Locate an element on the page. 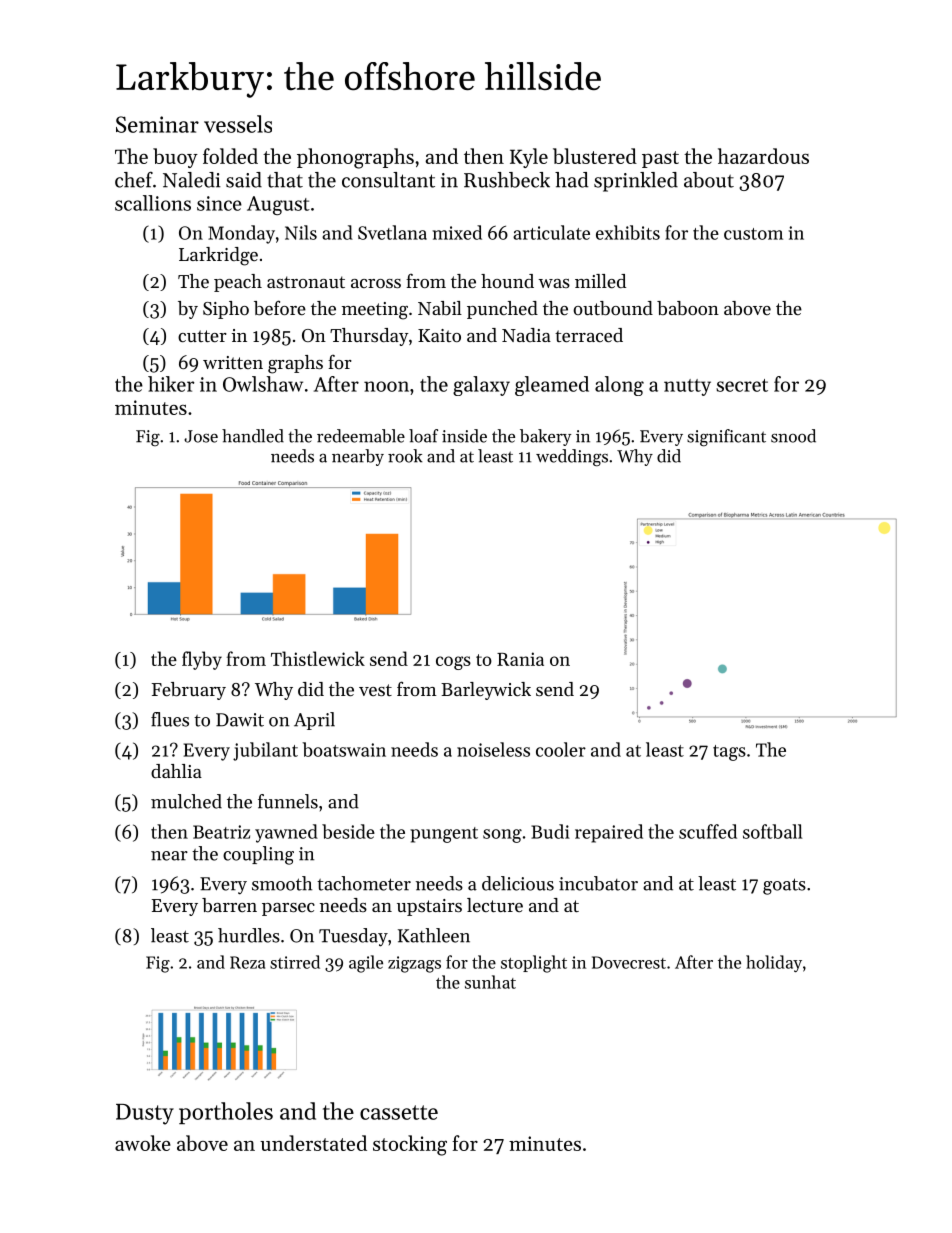 Image resolution: width=952 pixels, height=1233 pixels. understated is located at coordinates (313, 1143).
